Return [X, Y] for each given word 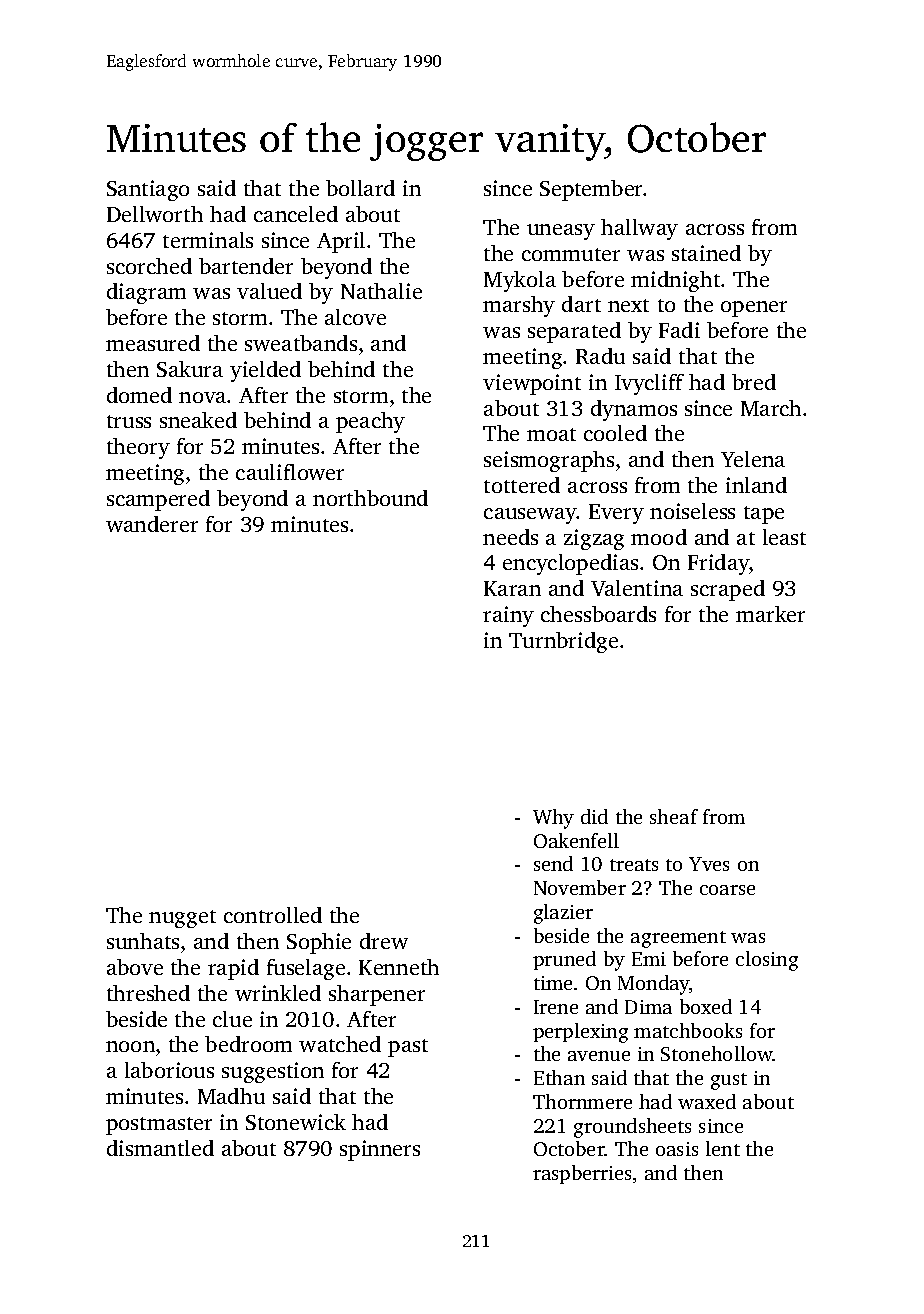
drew [384, 941]
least [784, 537]
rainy [508, 616]
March [771, 408]
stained [706, 253]
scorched [149, 266]
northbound [370, 498]
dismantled [160, 1148]
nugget [182, 919]
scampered [158, 500]
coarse [727, 890]
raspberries [582, 1174]
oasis [677, 1149]
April [341, 242]
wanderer [152, 524]
